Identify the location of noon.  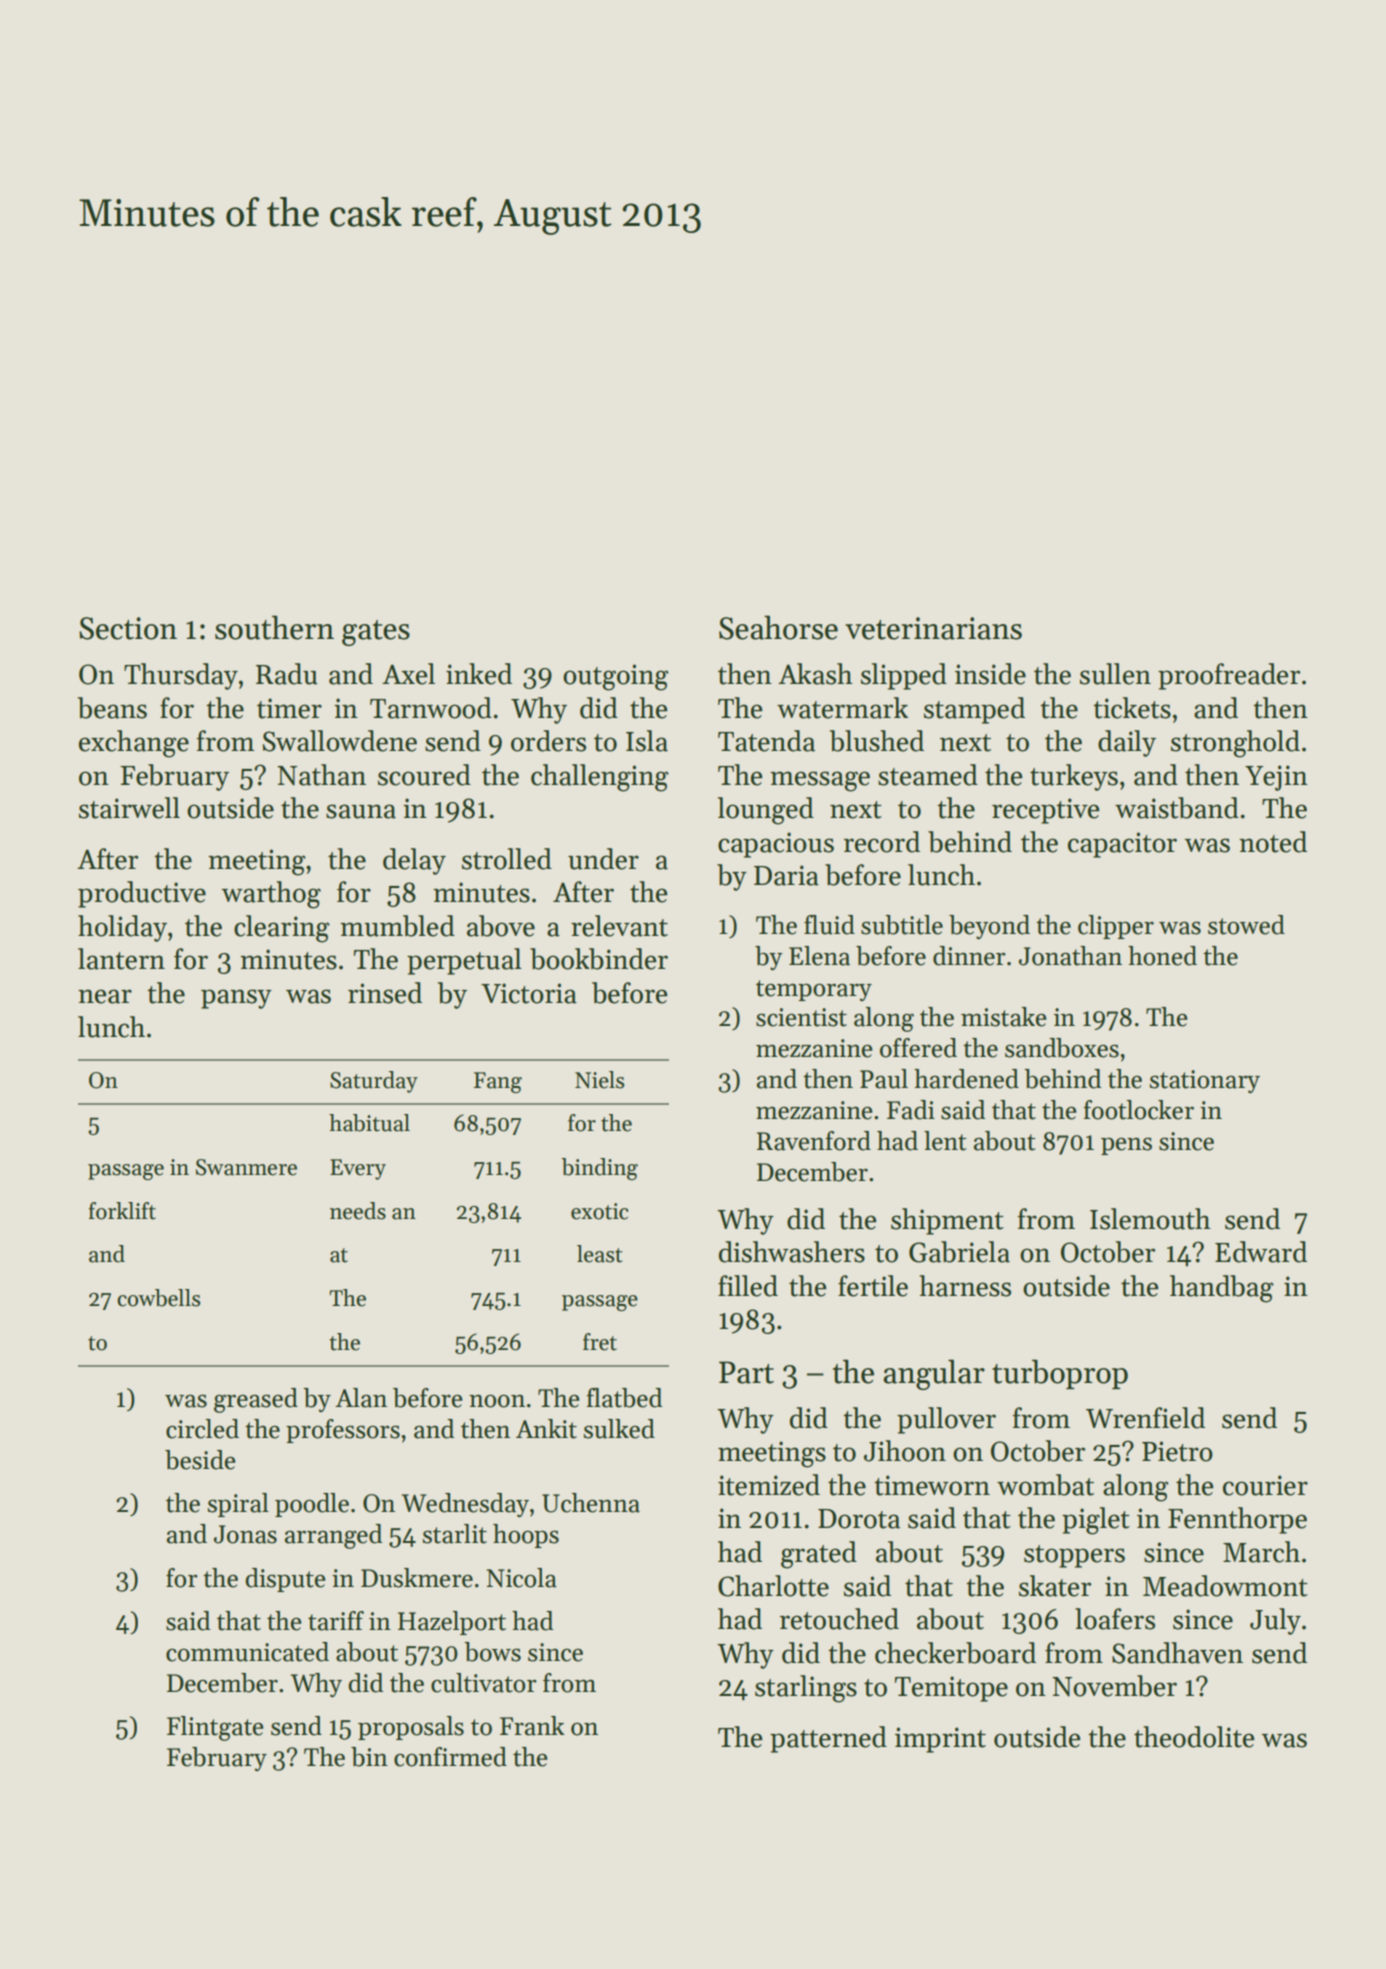
(497, 1401).
